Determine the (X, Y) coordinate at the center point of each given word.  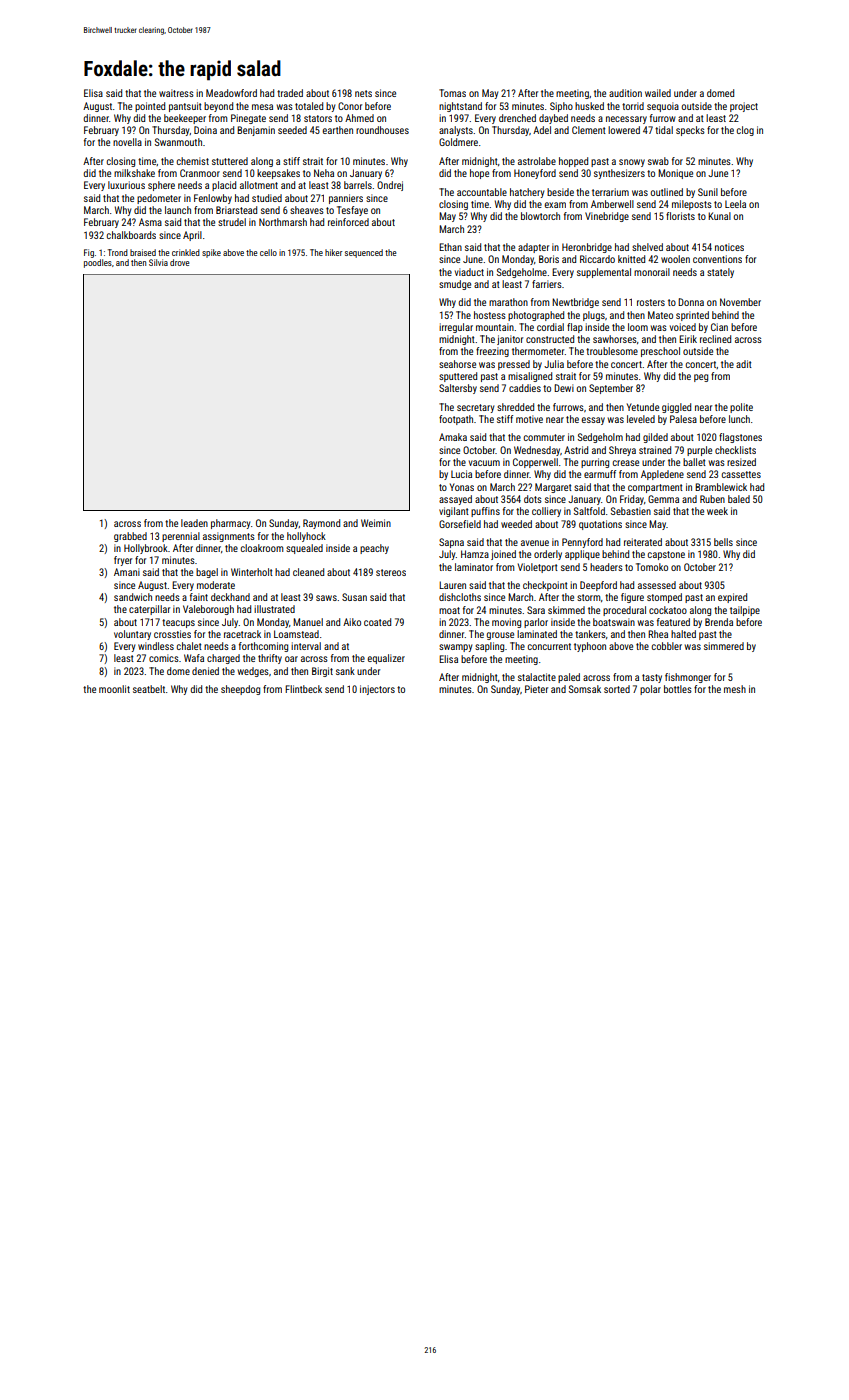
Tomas (452, 93)
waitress (176, 93)
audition (625, 93)
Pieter (536, 689)
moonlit (114, 689)
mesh (735, 689)
